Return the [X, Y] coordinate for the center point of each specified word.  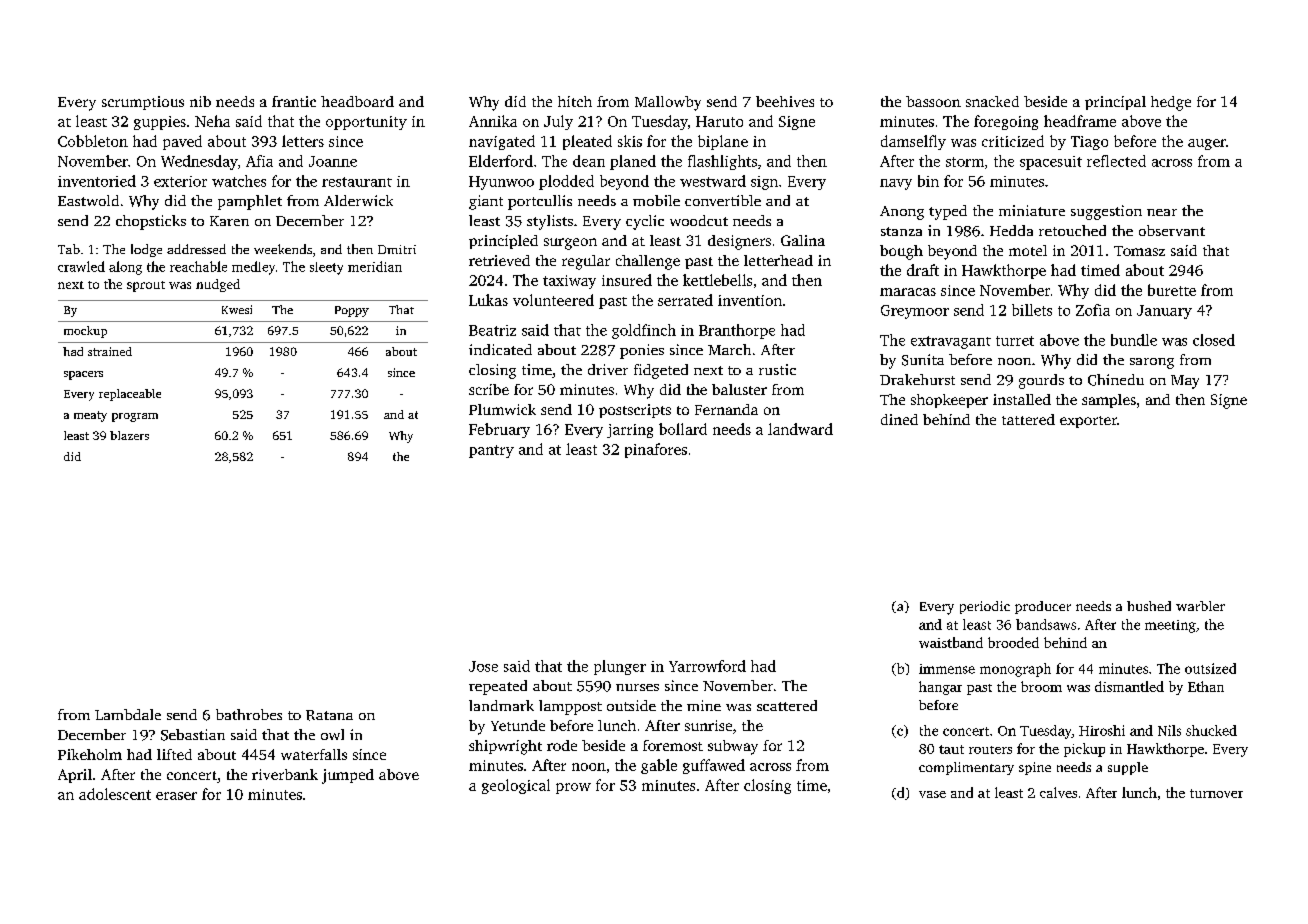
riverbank [285, 774]
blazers [129, 435]
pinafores [656, 450]
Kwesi [237, 309]
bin [928, 181]
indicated [500, 349]
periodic [985, 607]
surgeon [570, 244]
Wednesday [199, 162]
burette [1172, 290]
